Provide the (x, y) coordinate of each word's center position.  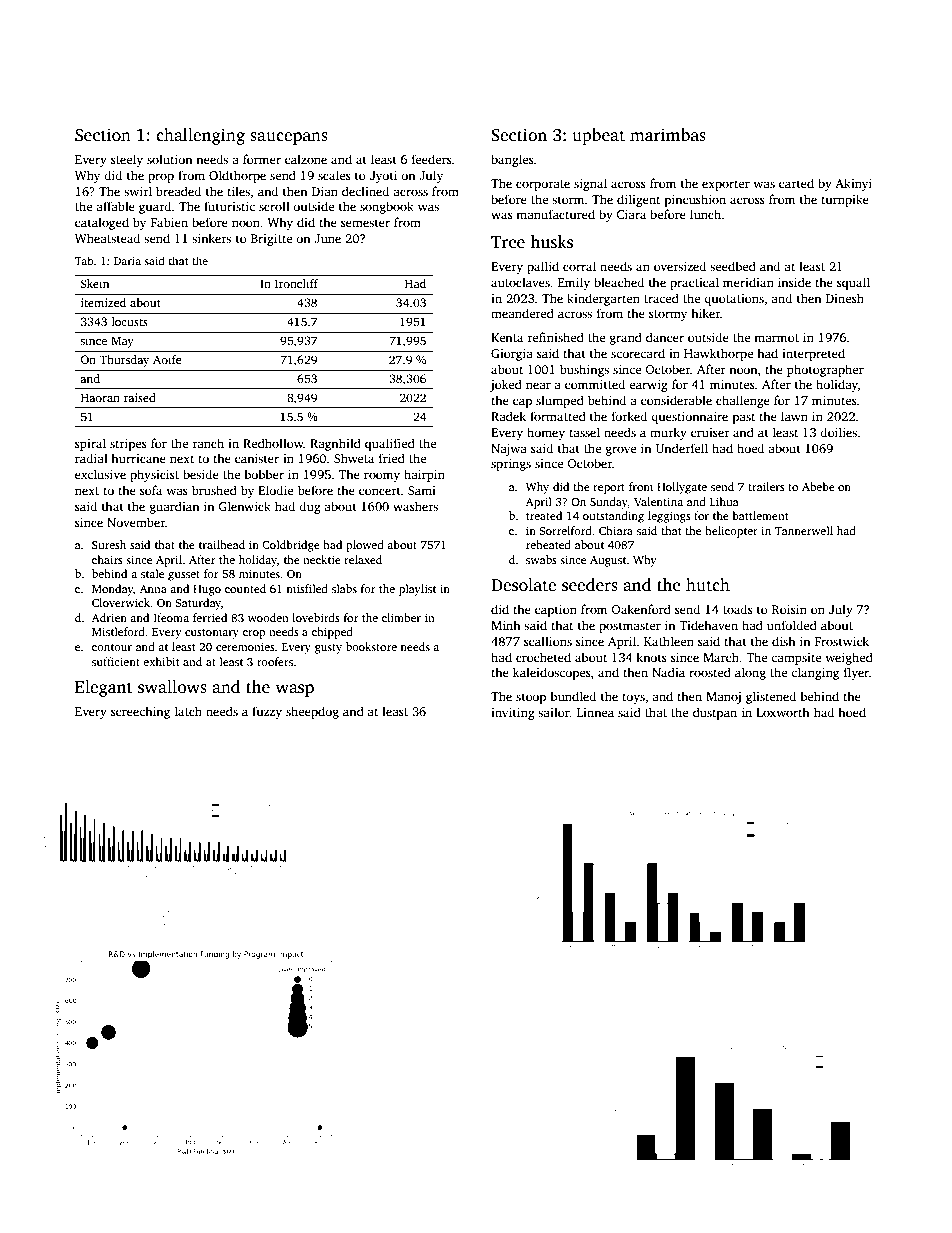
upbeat (598, 136)
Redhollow (273, 443)
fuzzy (267, 712)
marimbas (668, 135)
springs (511, 465)
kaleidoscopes (552, 673)
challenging (200, 136)
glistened (771, 697)
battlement (761, 515)
